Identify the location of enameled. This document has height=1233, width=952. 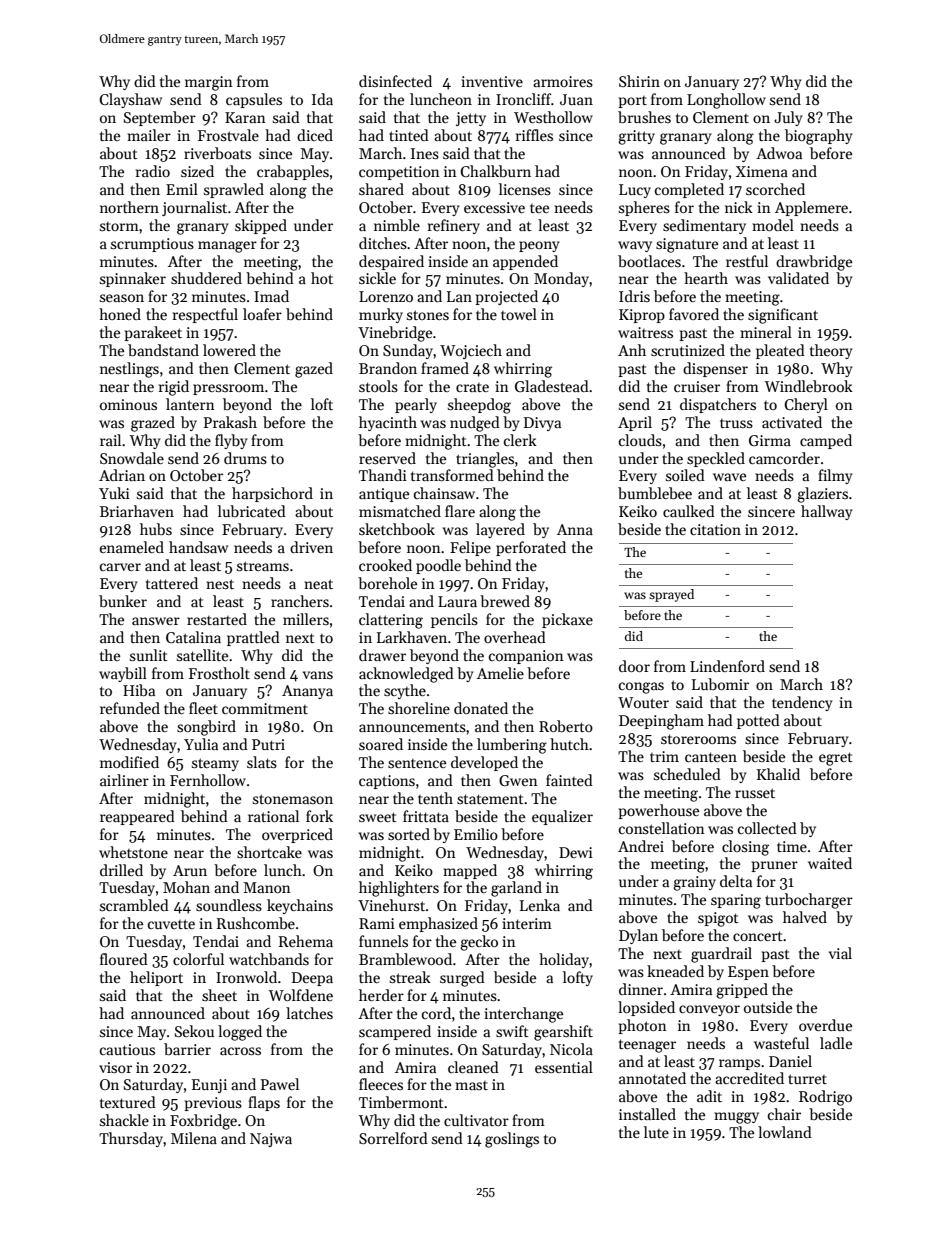
(132, 547).
